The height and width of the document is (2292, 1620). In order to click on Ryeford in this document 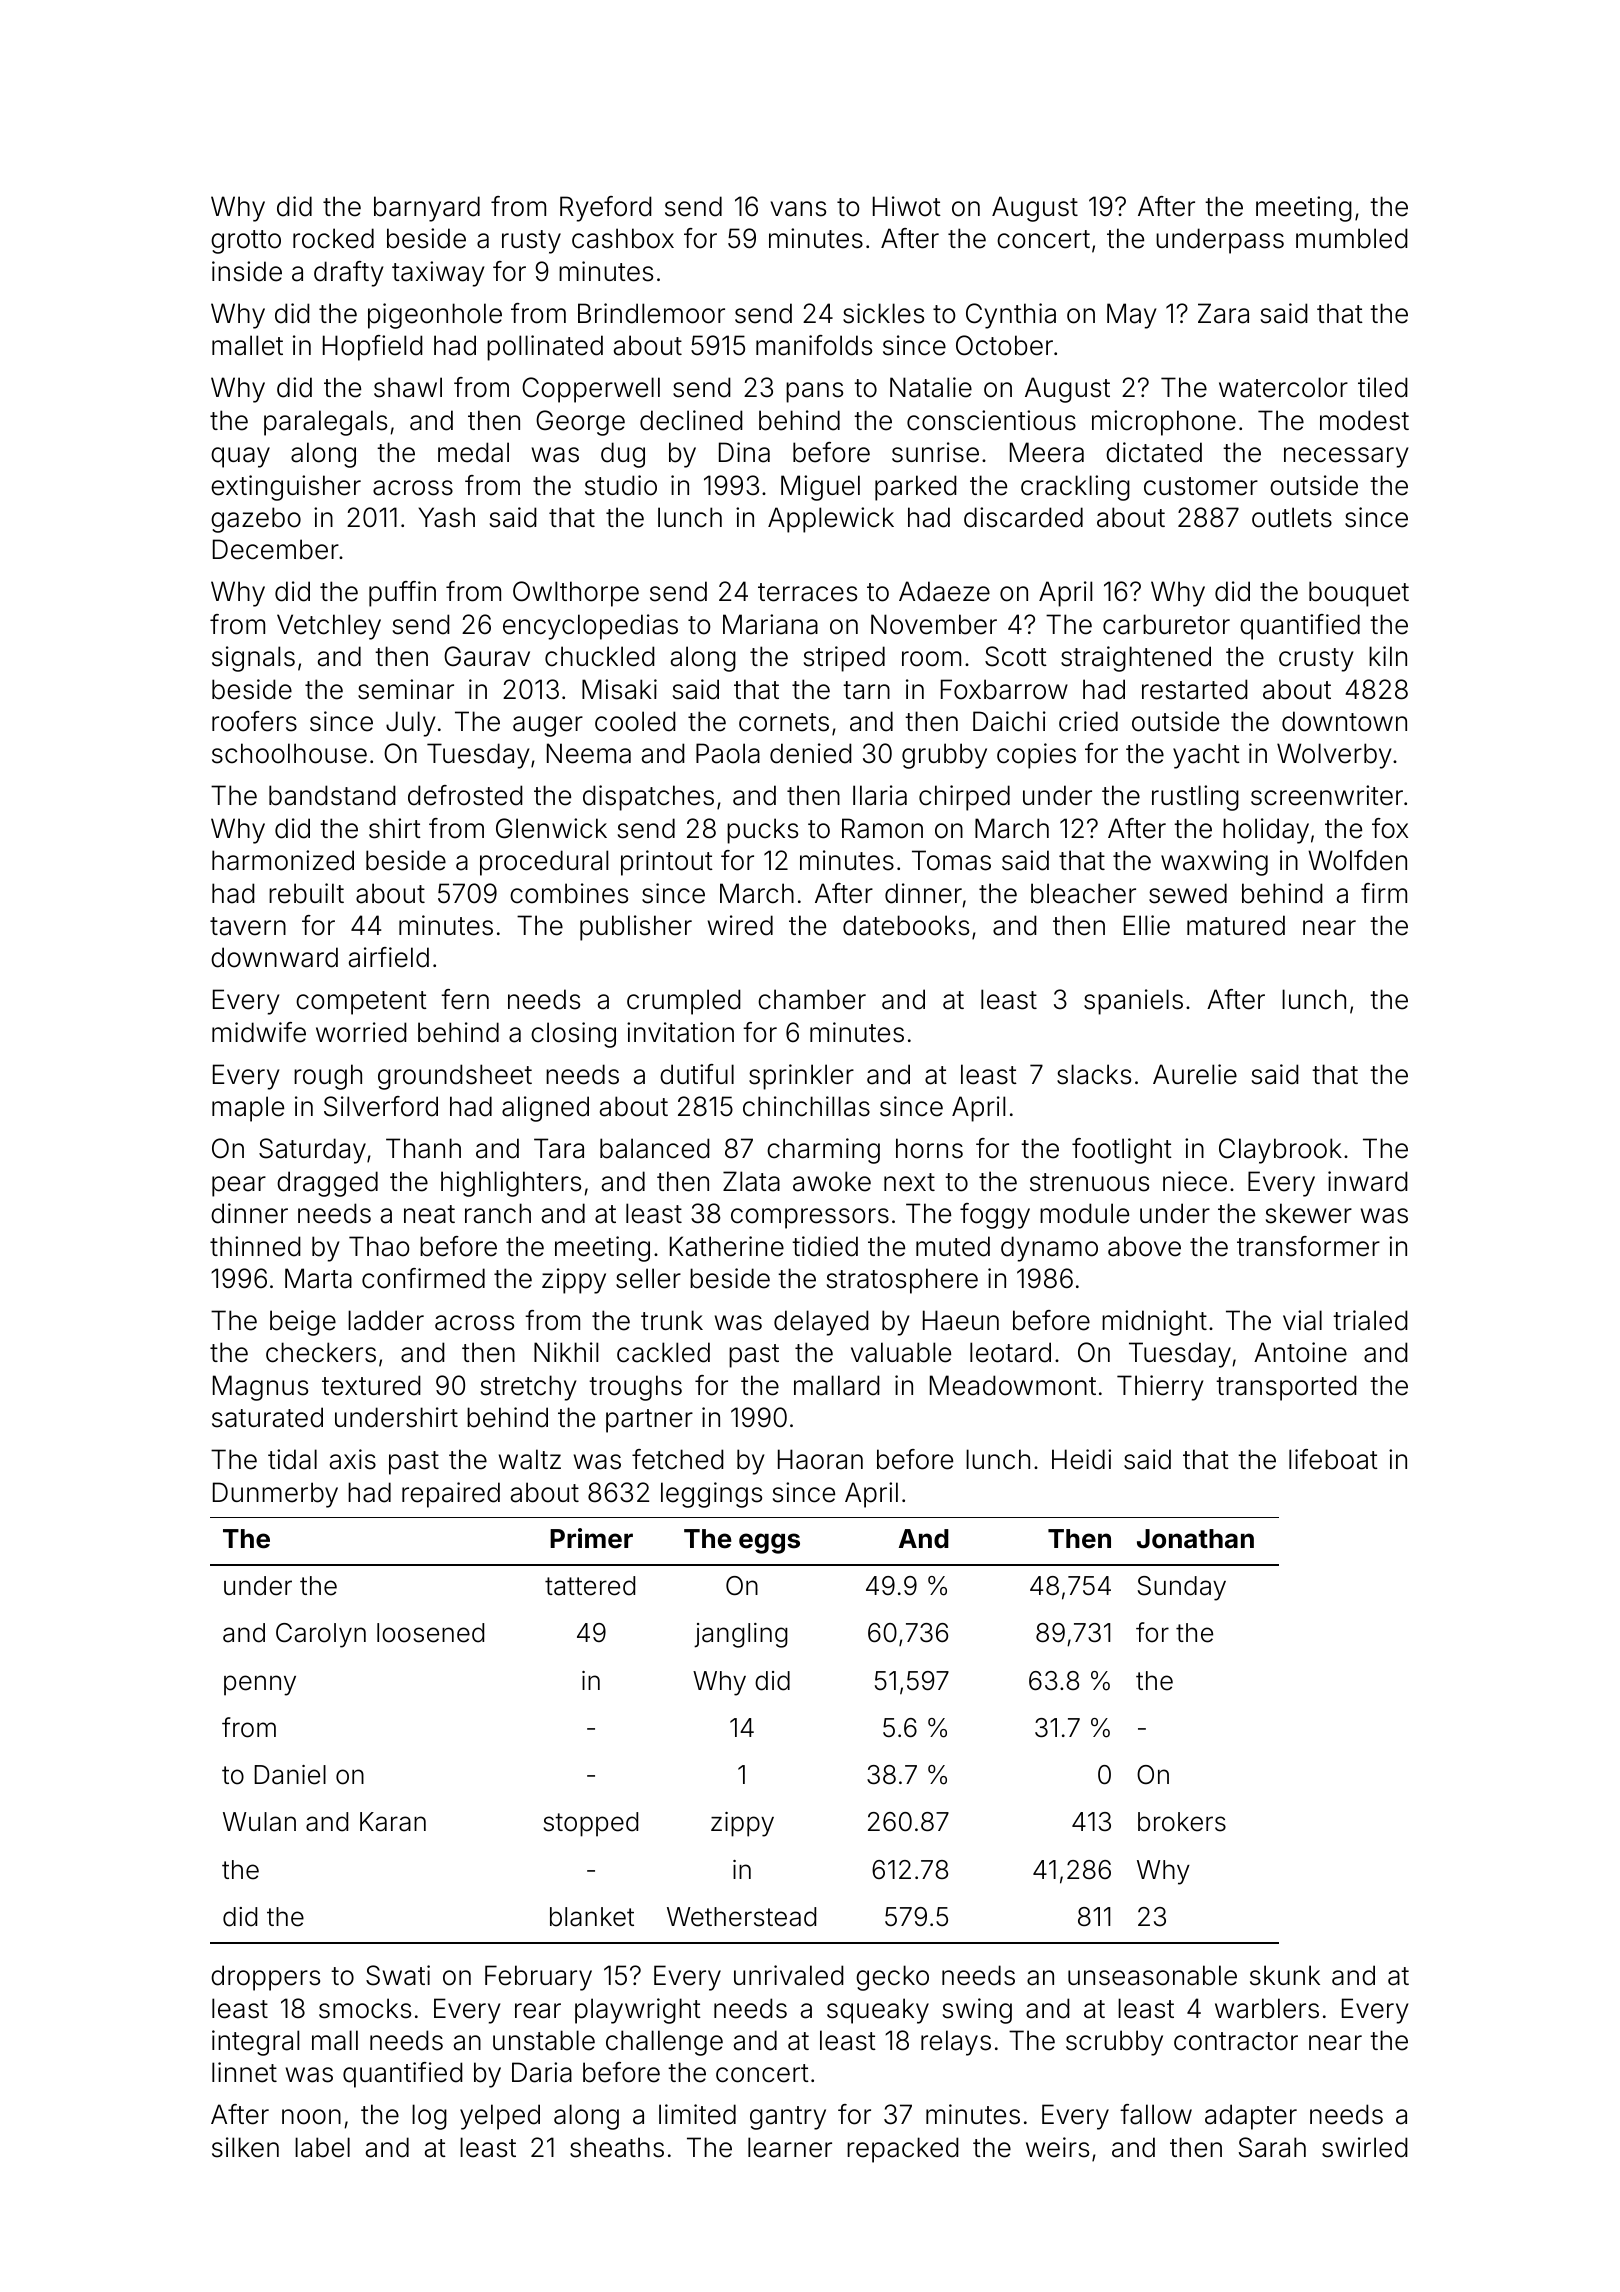, I will do `click(606, 209)`.
